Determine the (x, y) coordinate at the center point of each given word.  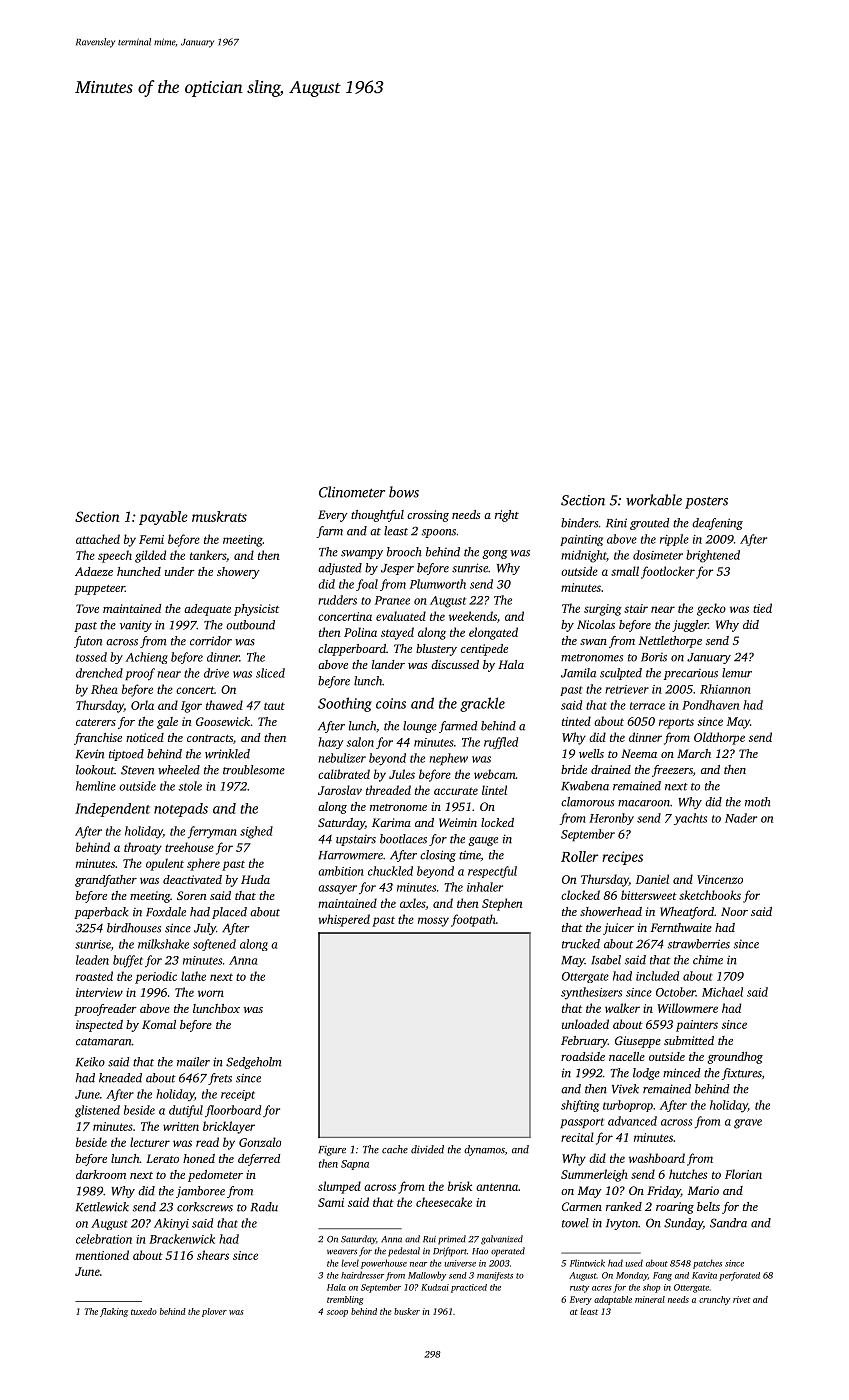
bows (404, 492)
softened (214, 945)
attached (98, 539)
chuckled (390, 871)
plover (214, 1312)
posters (706, 502)
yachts (690, 819)
